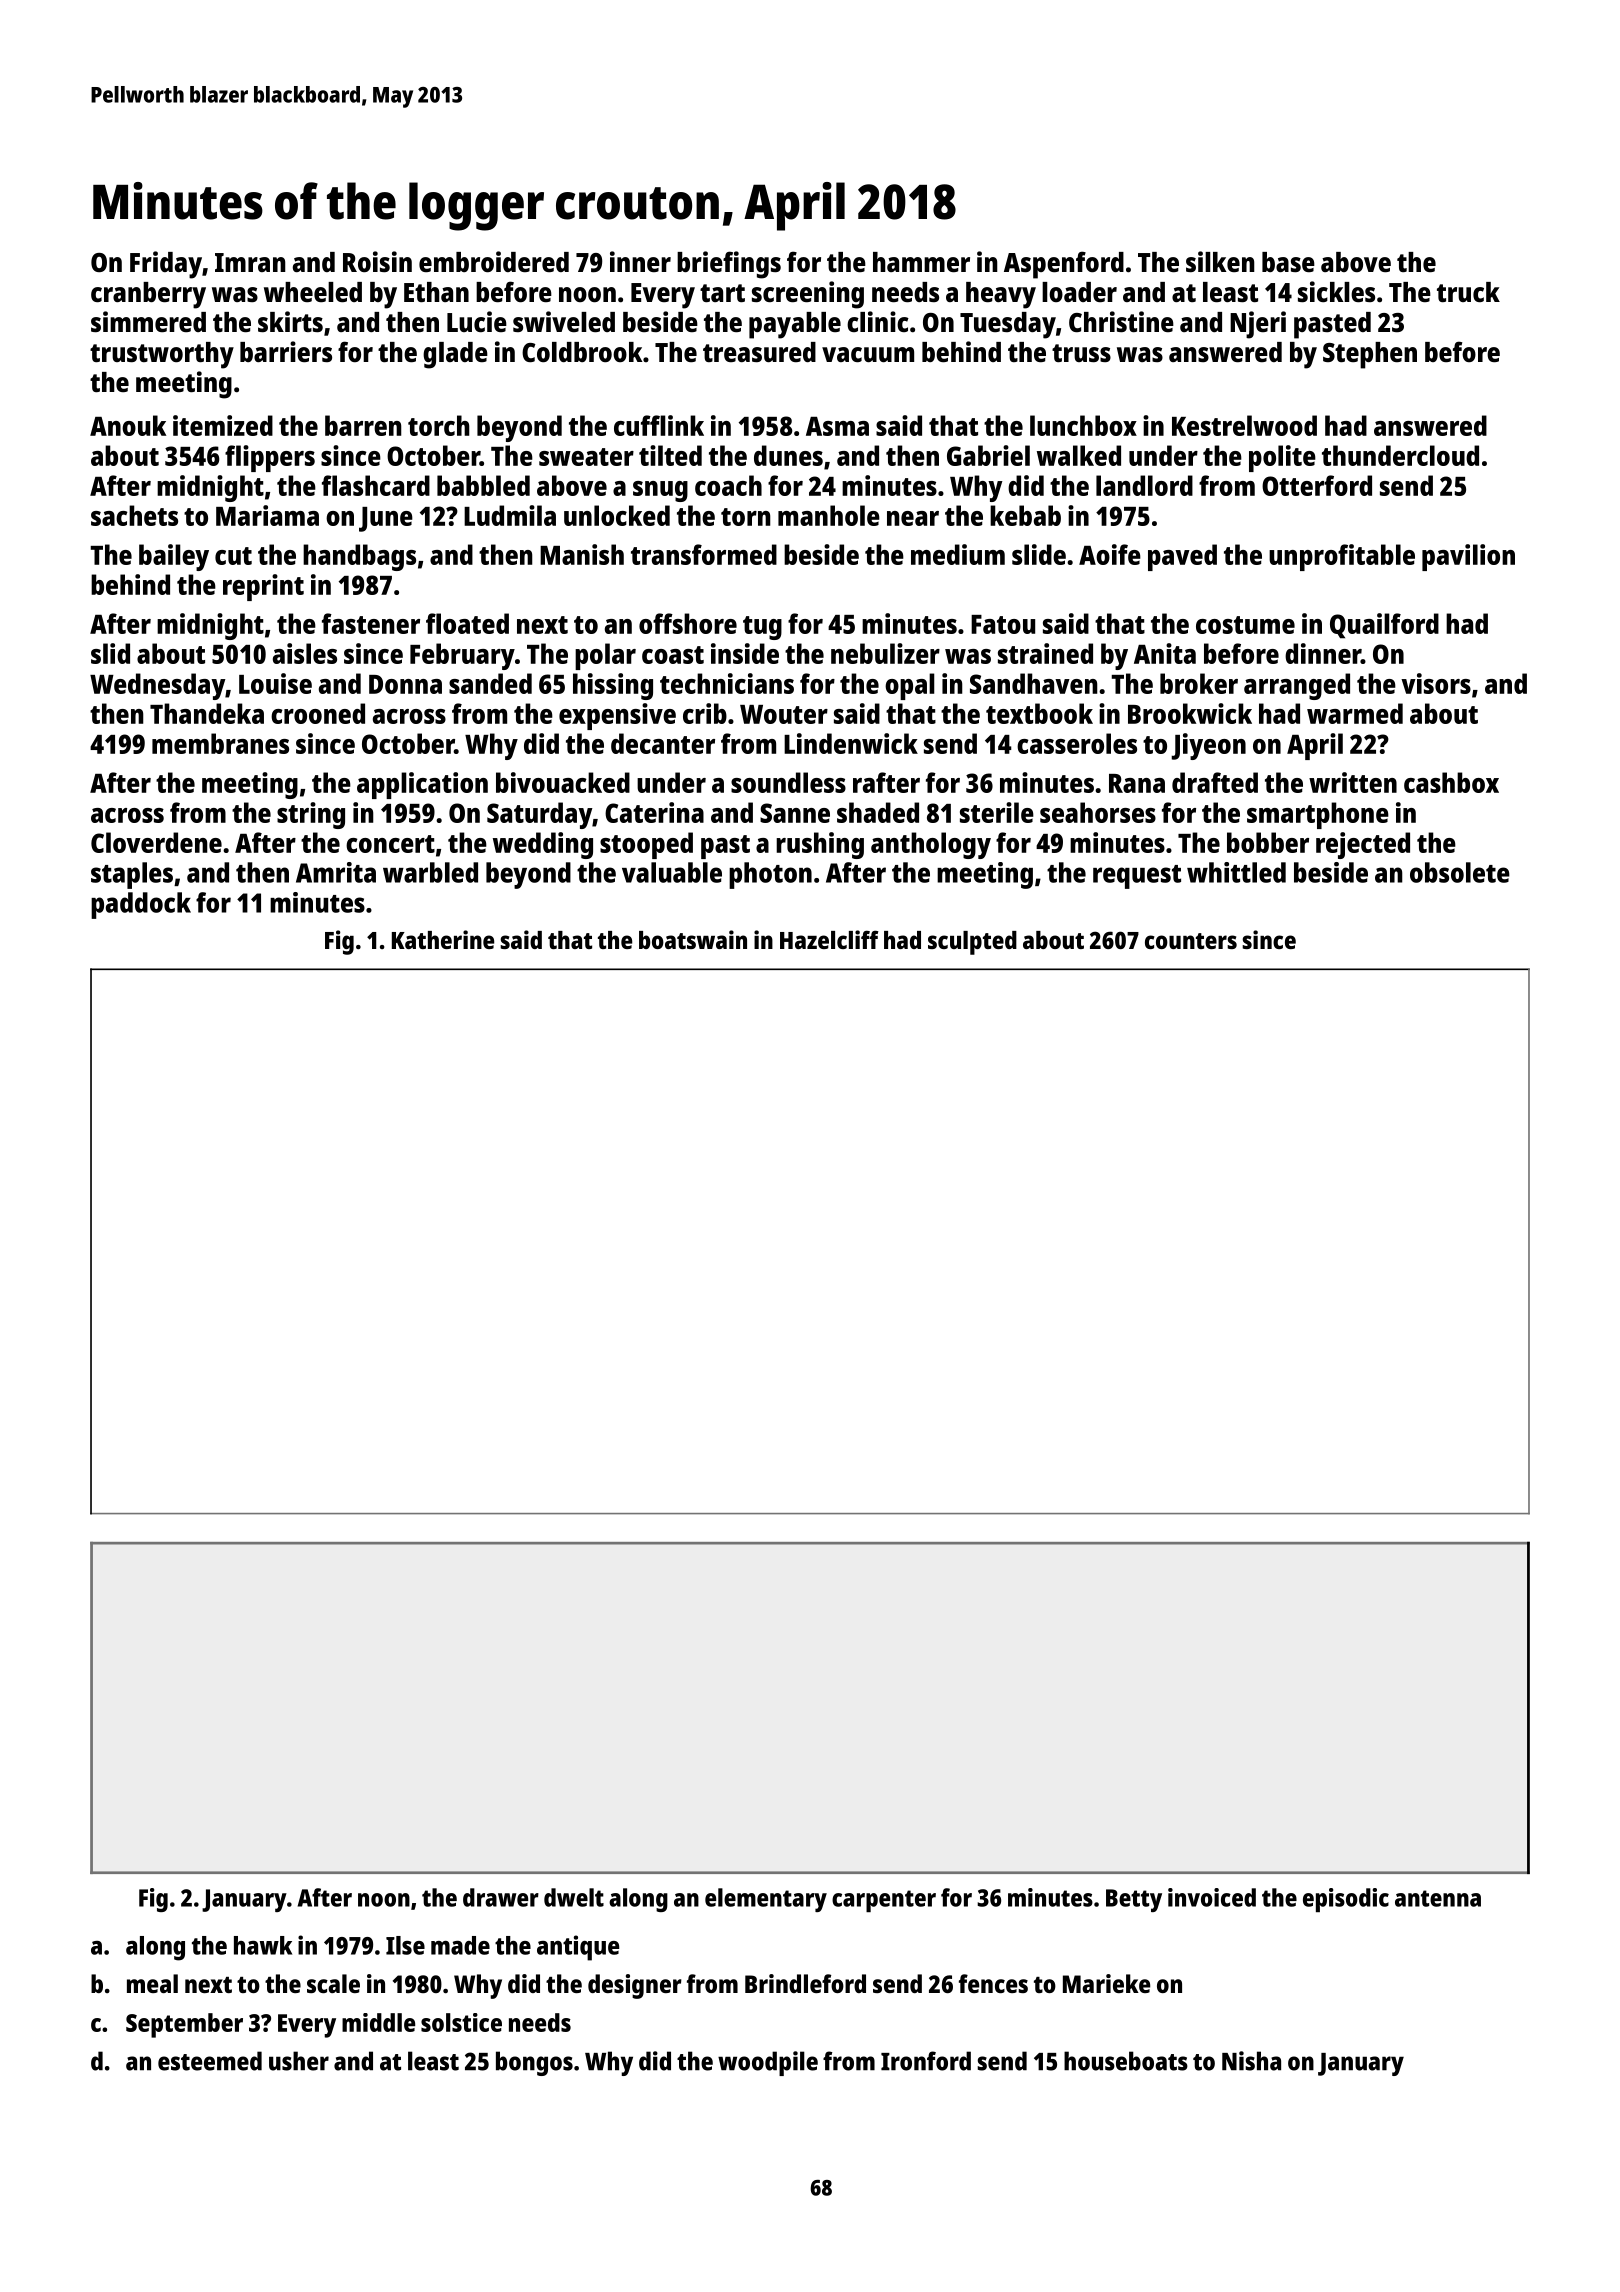  Describe the element at coordinates (174, 557) in the screenshot. I see `bailey` at that location.
